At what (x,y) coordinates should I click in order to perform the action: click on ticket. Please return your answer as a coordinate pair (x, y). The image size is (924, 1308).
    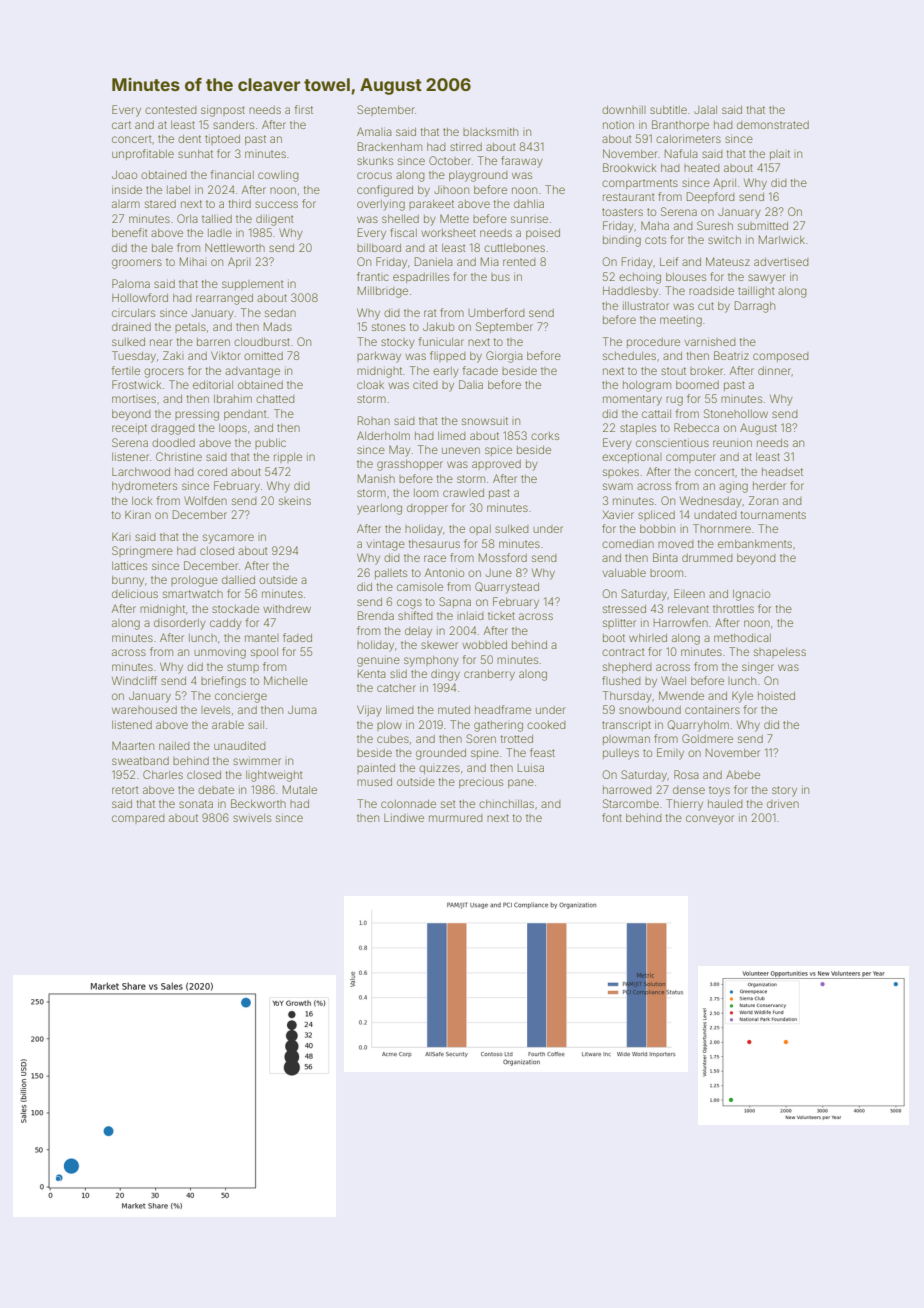
    Looking at the image, I should click on (501, 616).
